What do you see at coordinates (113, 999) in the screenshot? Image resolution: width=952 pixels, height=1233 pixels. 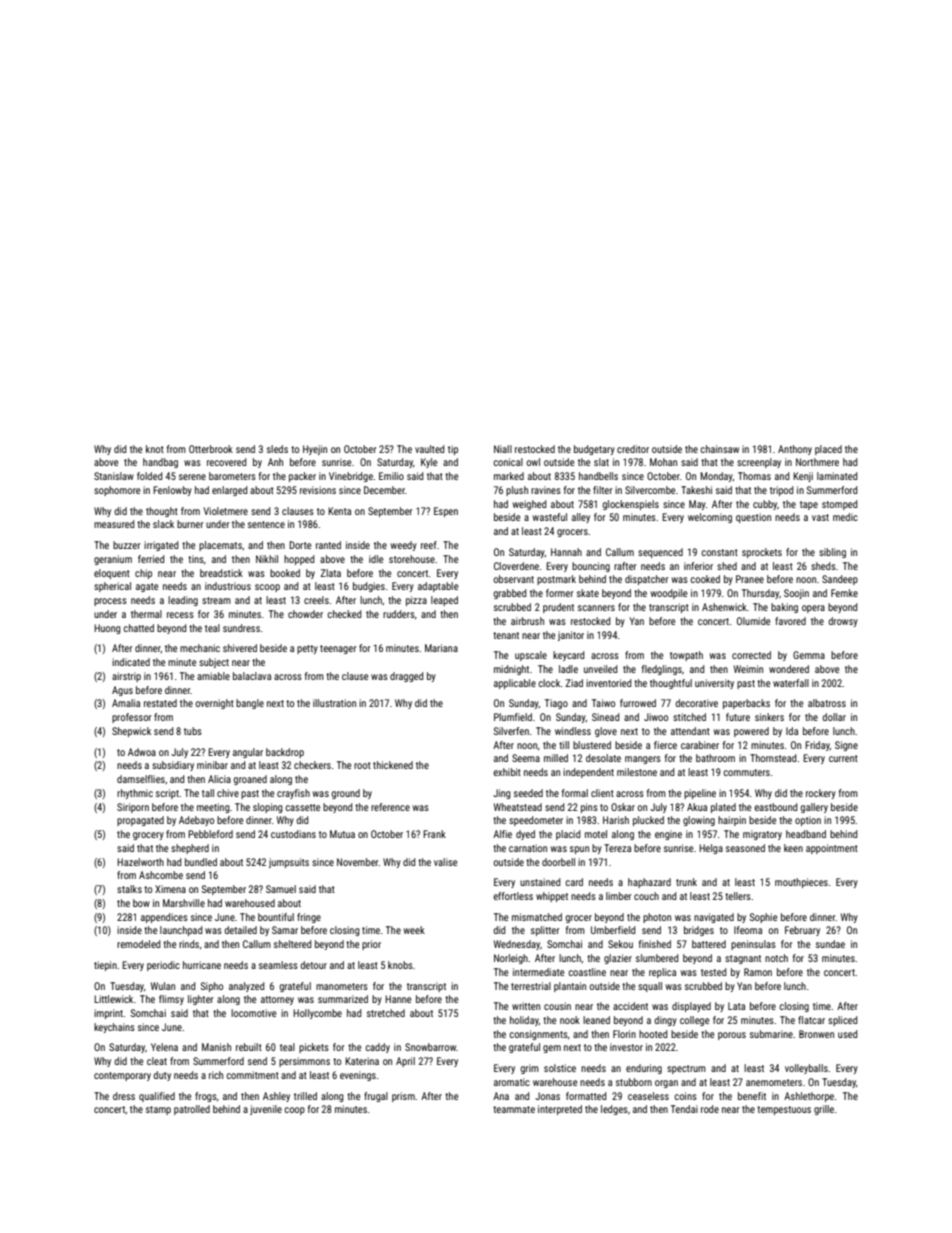 I see `Littlewick` at bounding box center [113, 999].
